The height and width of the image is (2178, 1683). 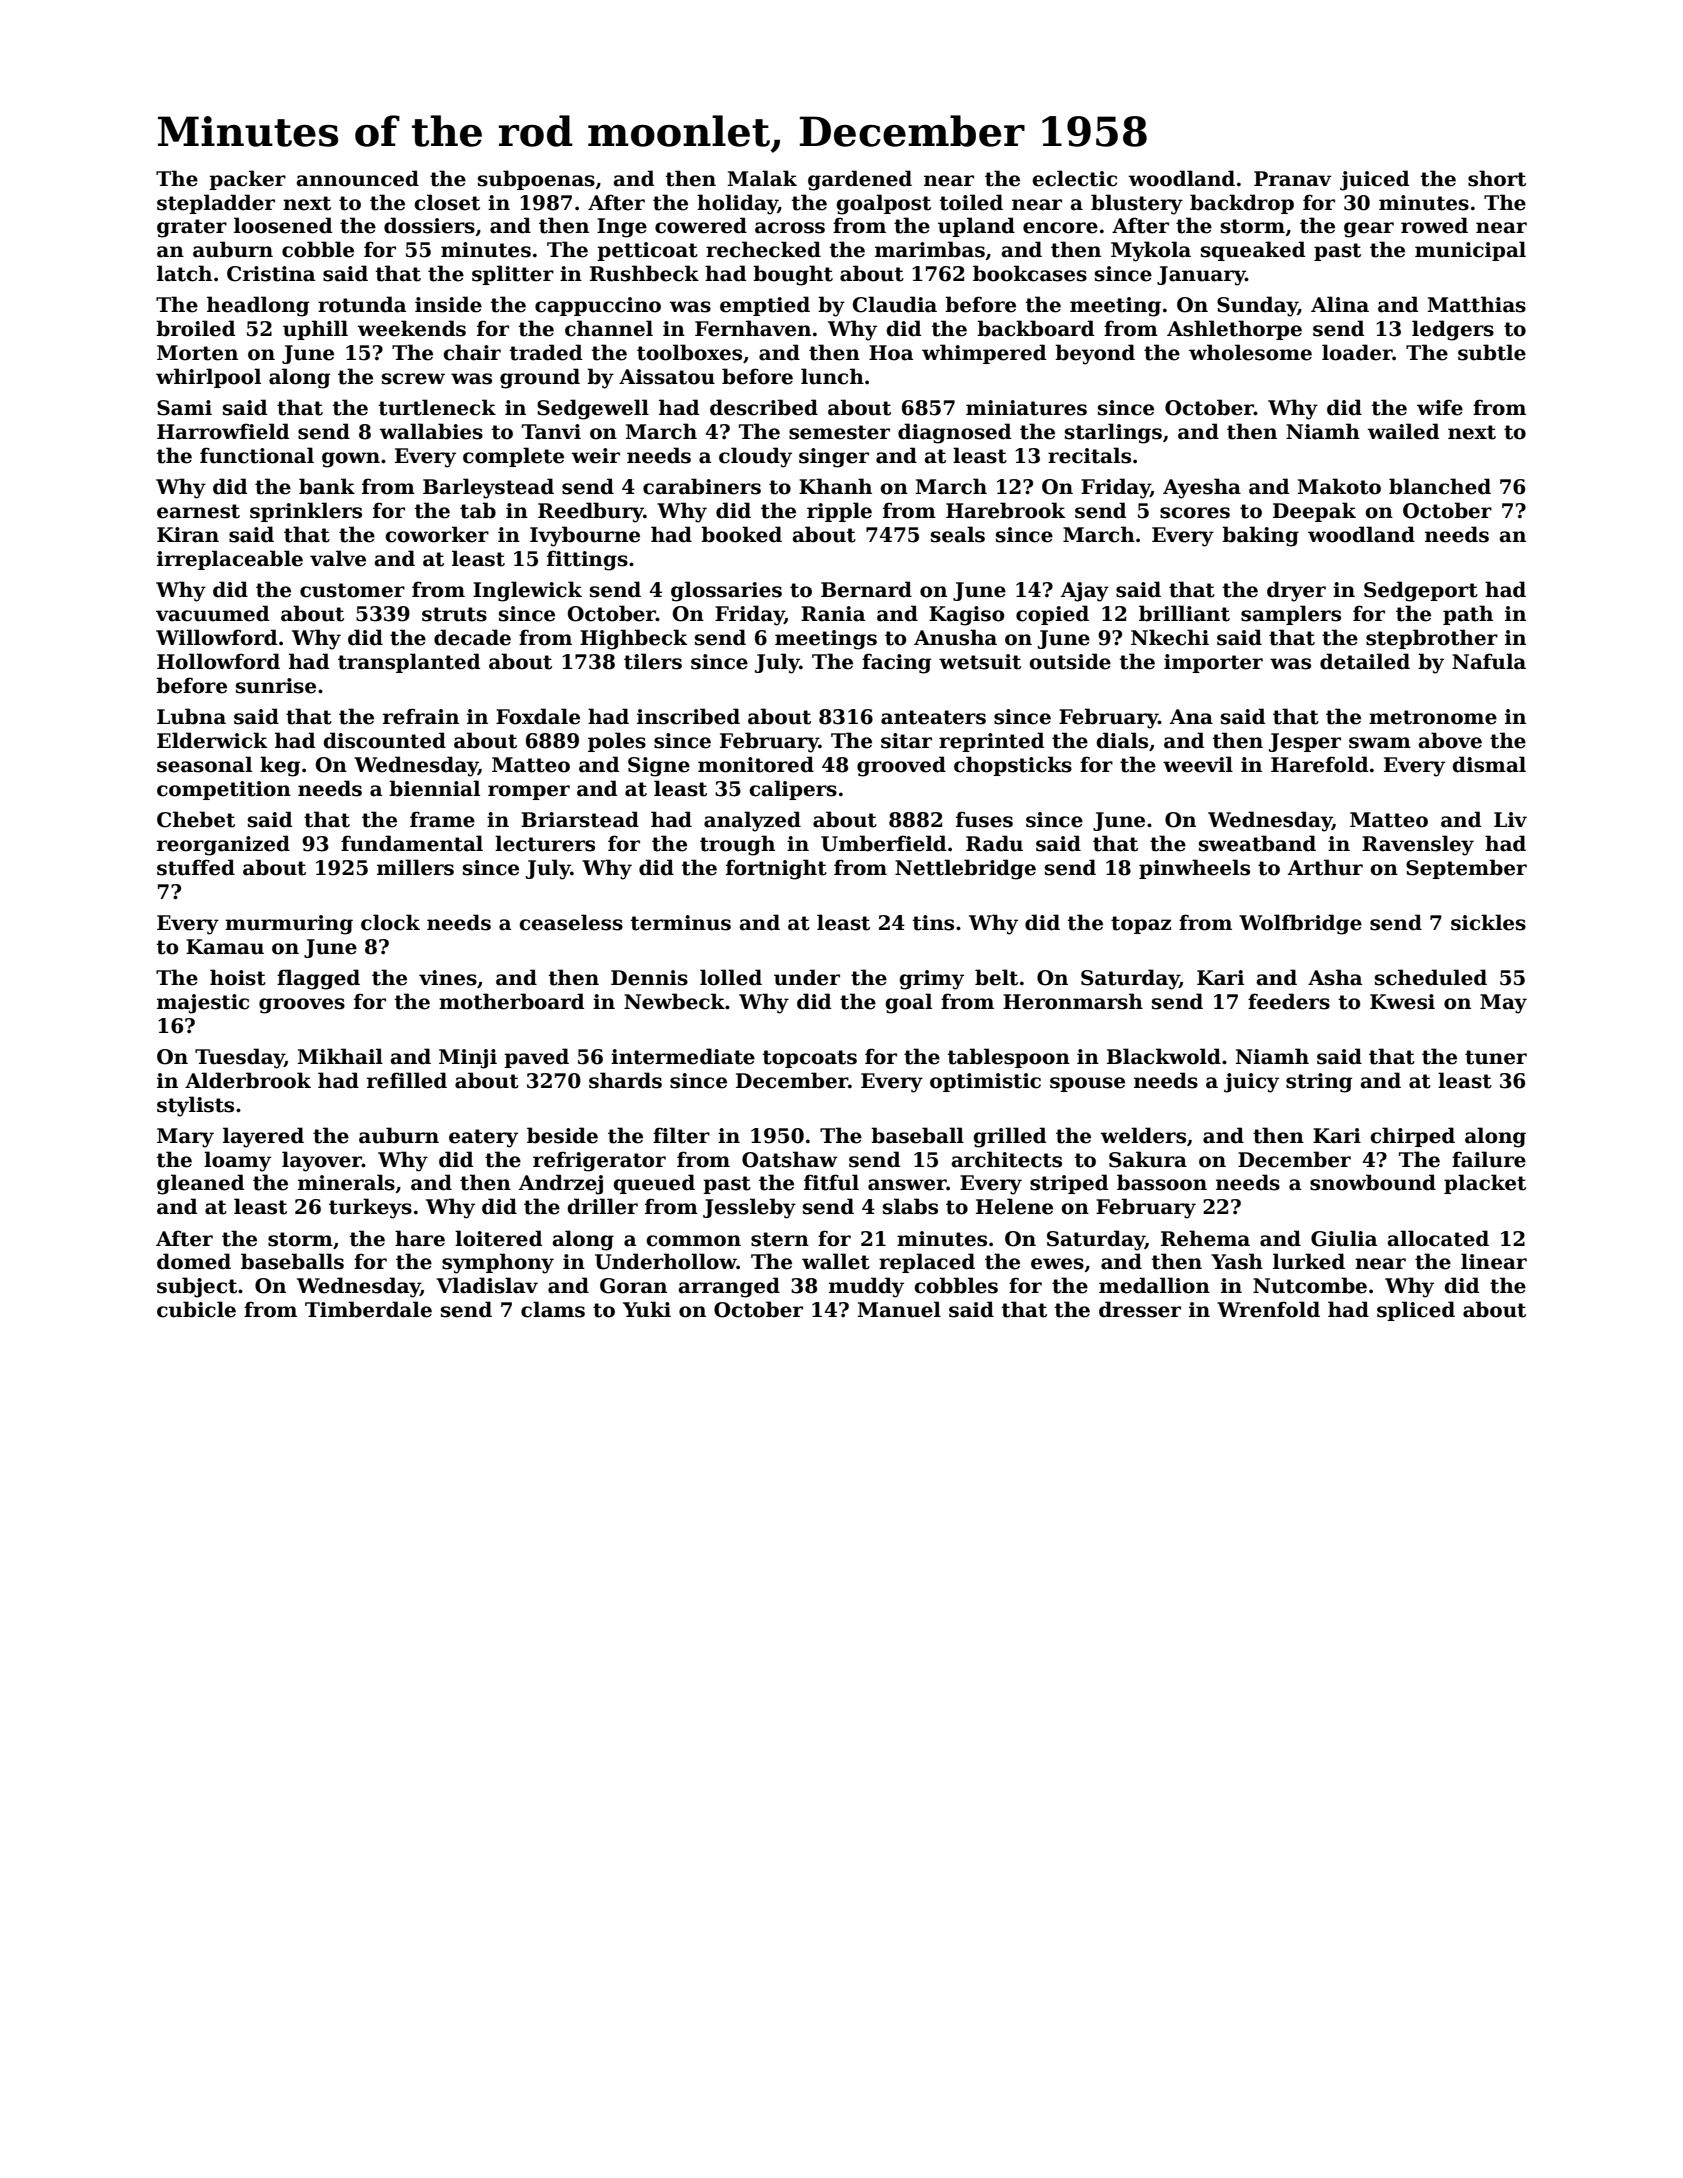 What do you see at coordinates (184, 273) in the image?
I see `latch` at bounding box center [184, 273].
